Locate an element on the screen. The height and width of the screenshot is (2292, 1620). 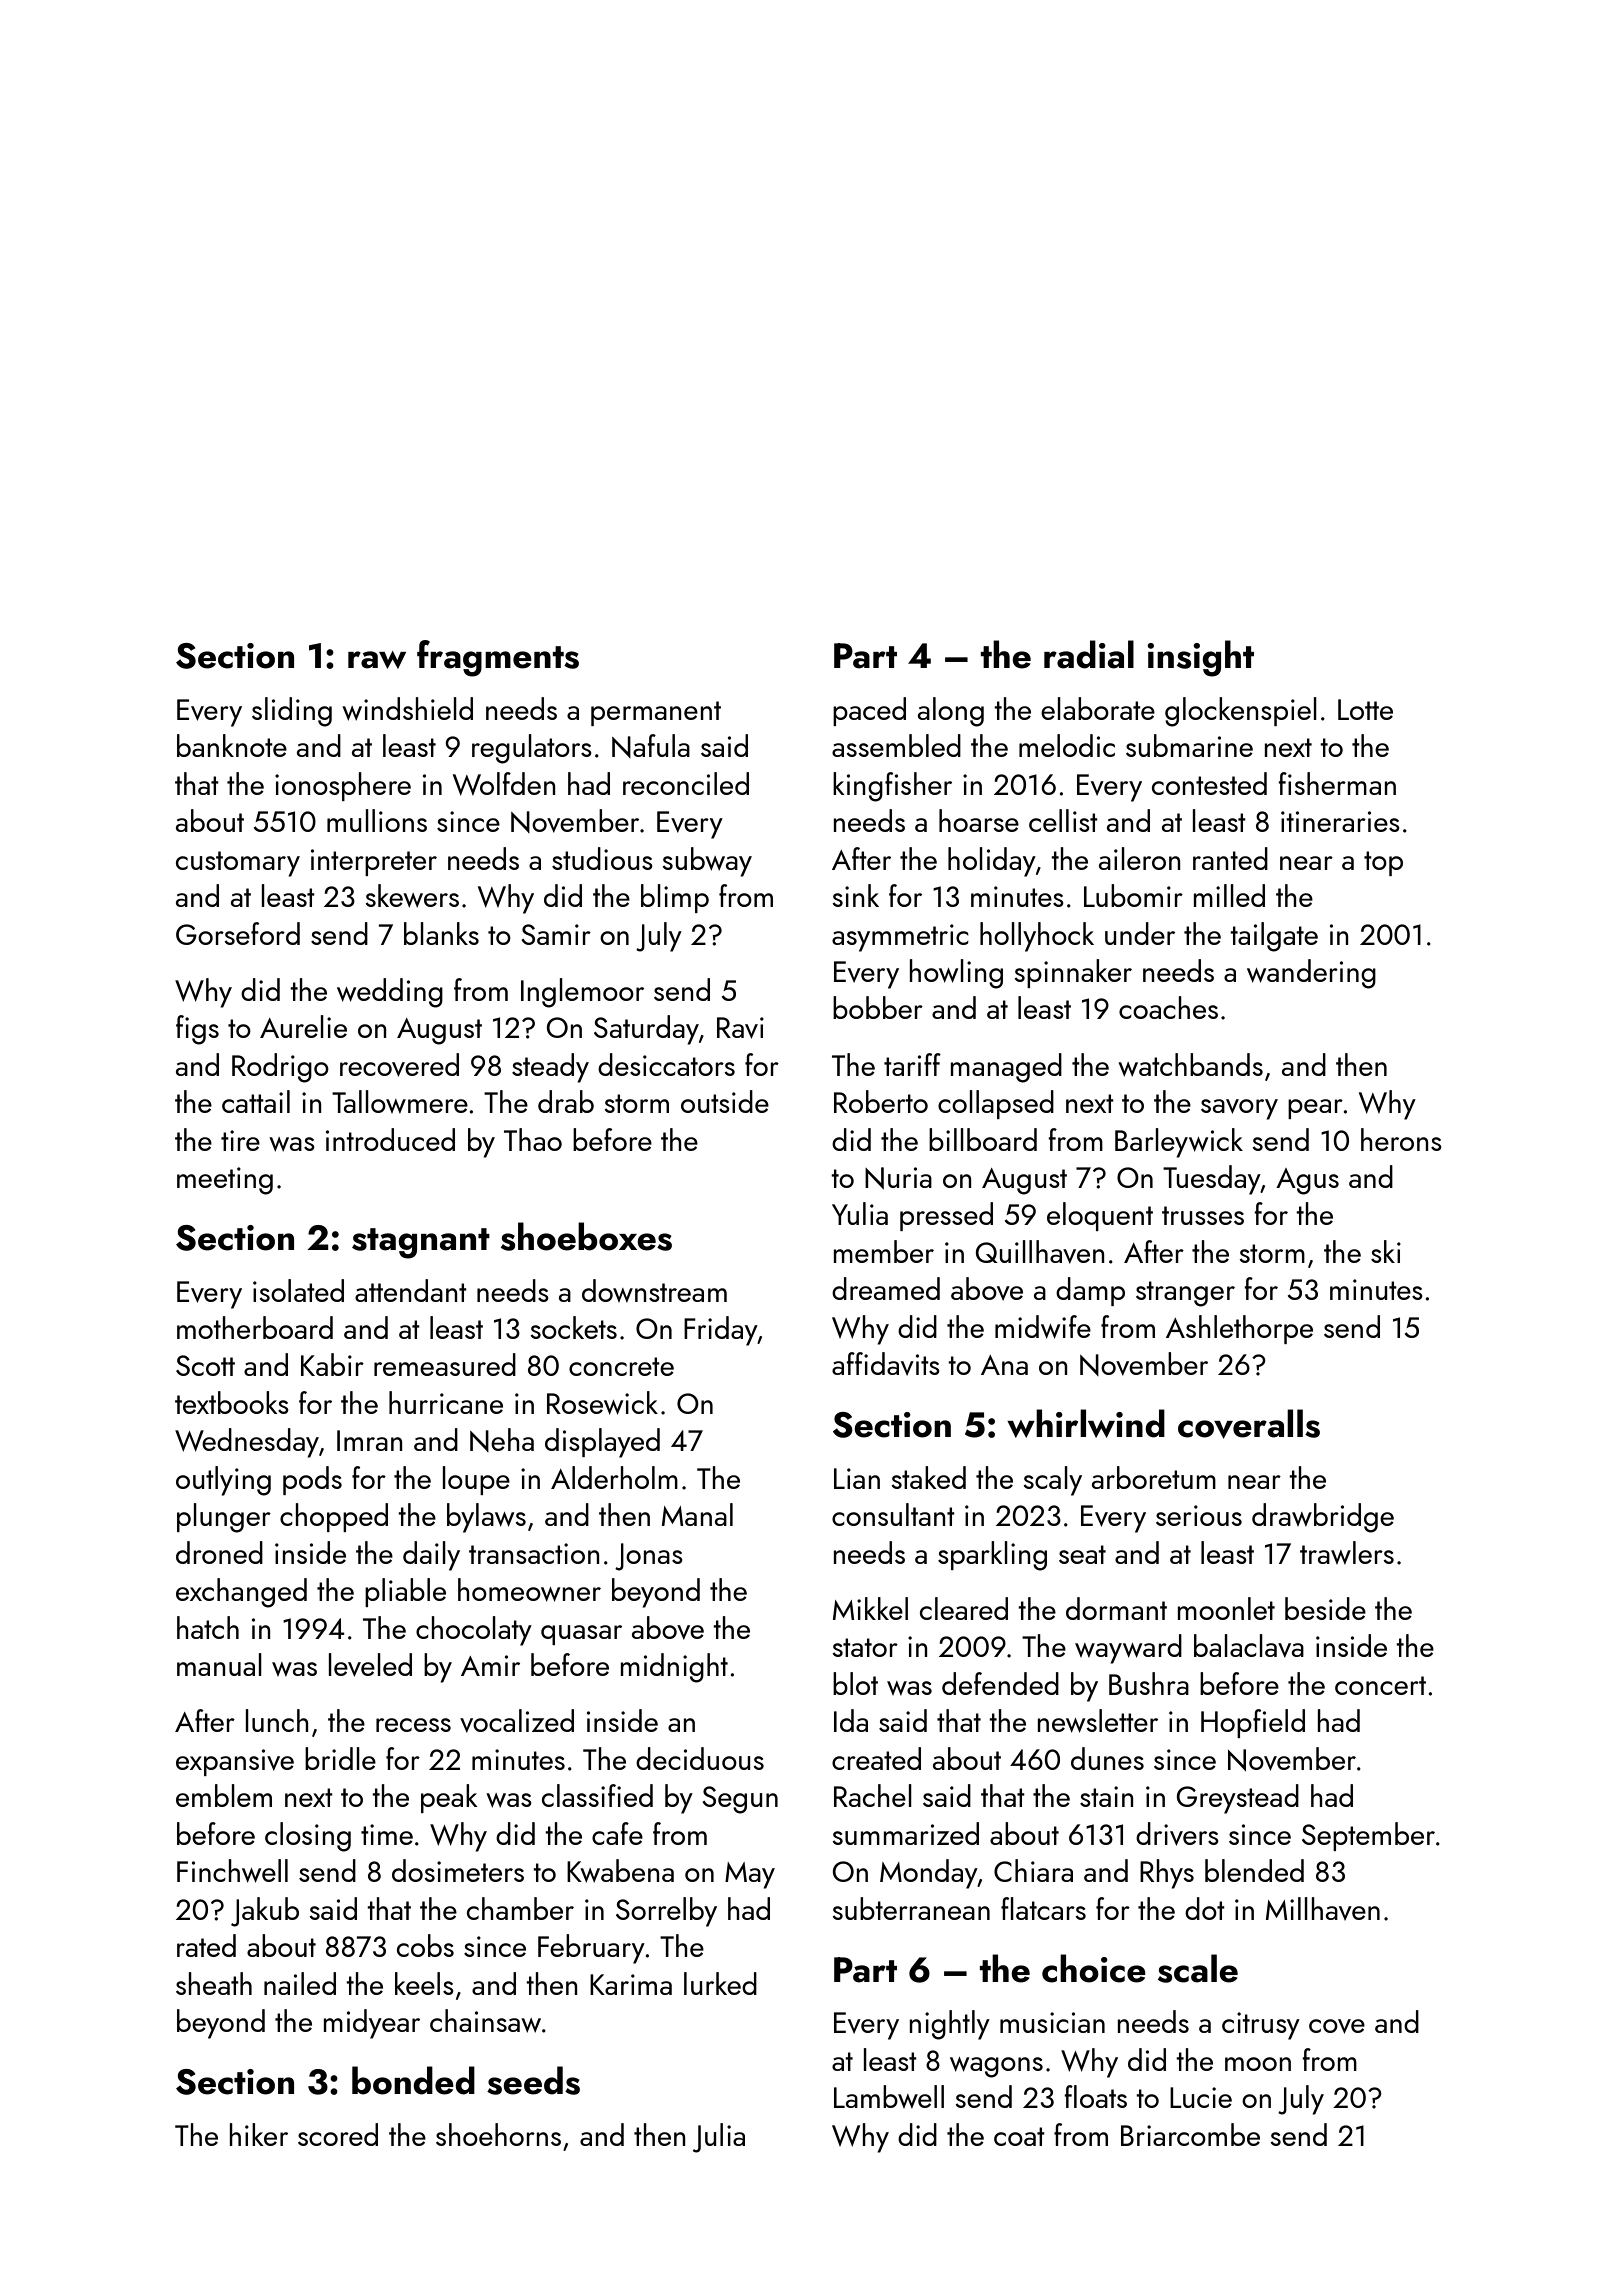
beside is located at coordinates (1325, 1608).
